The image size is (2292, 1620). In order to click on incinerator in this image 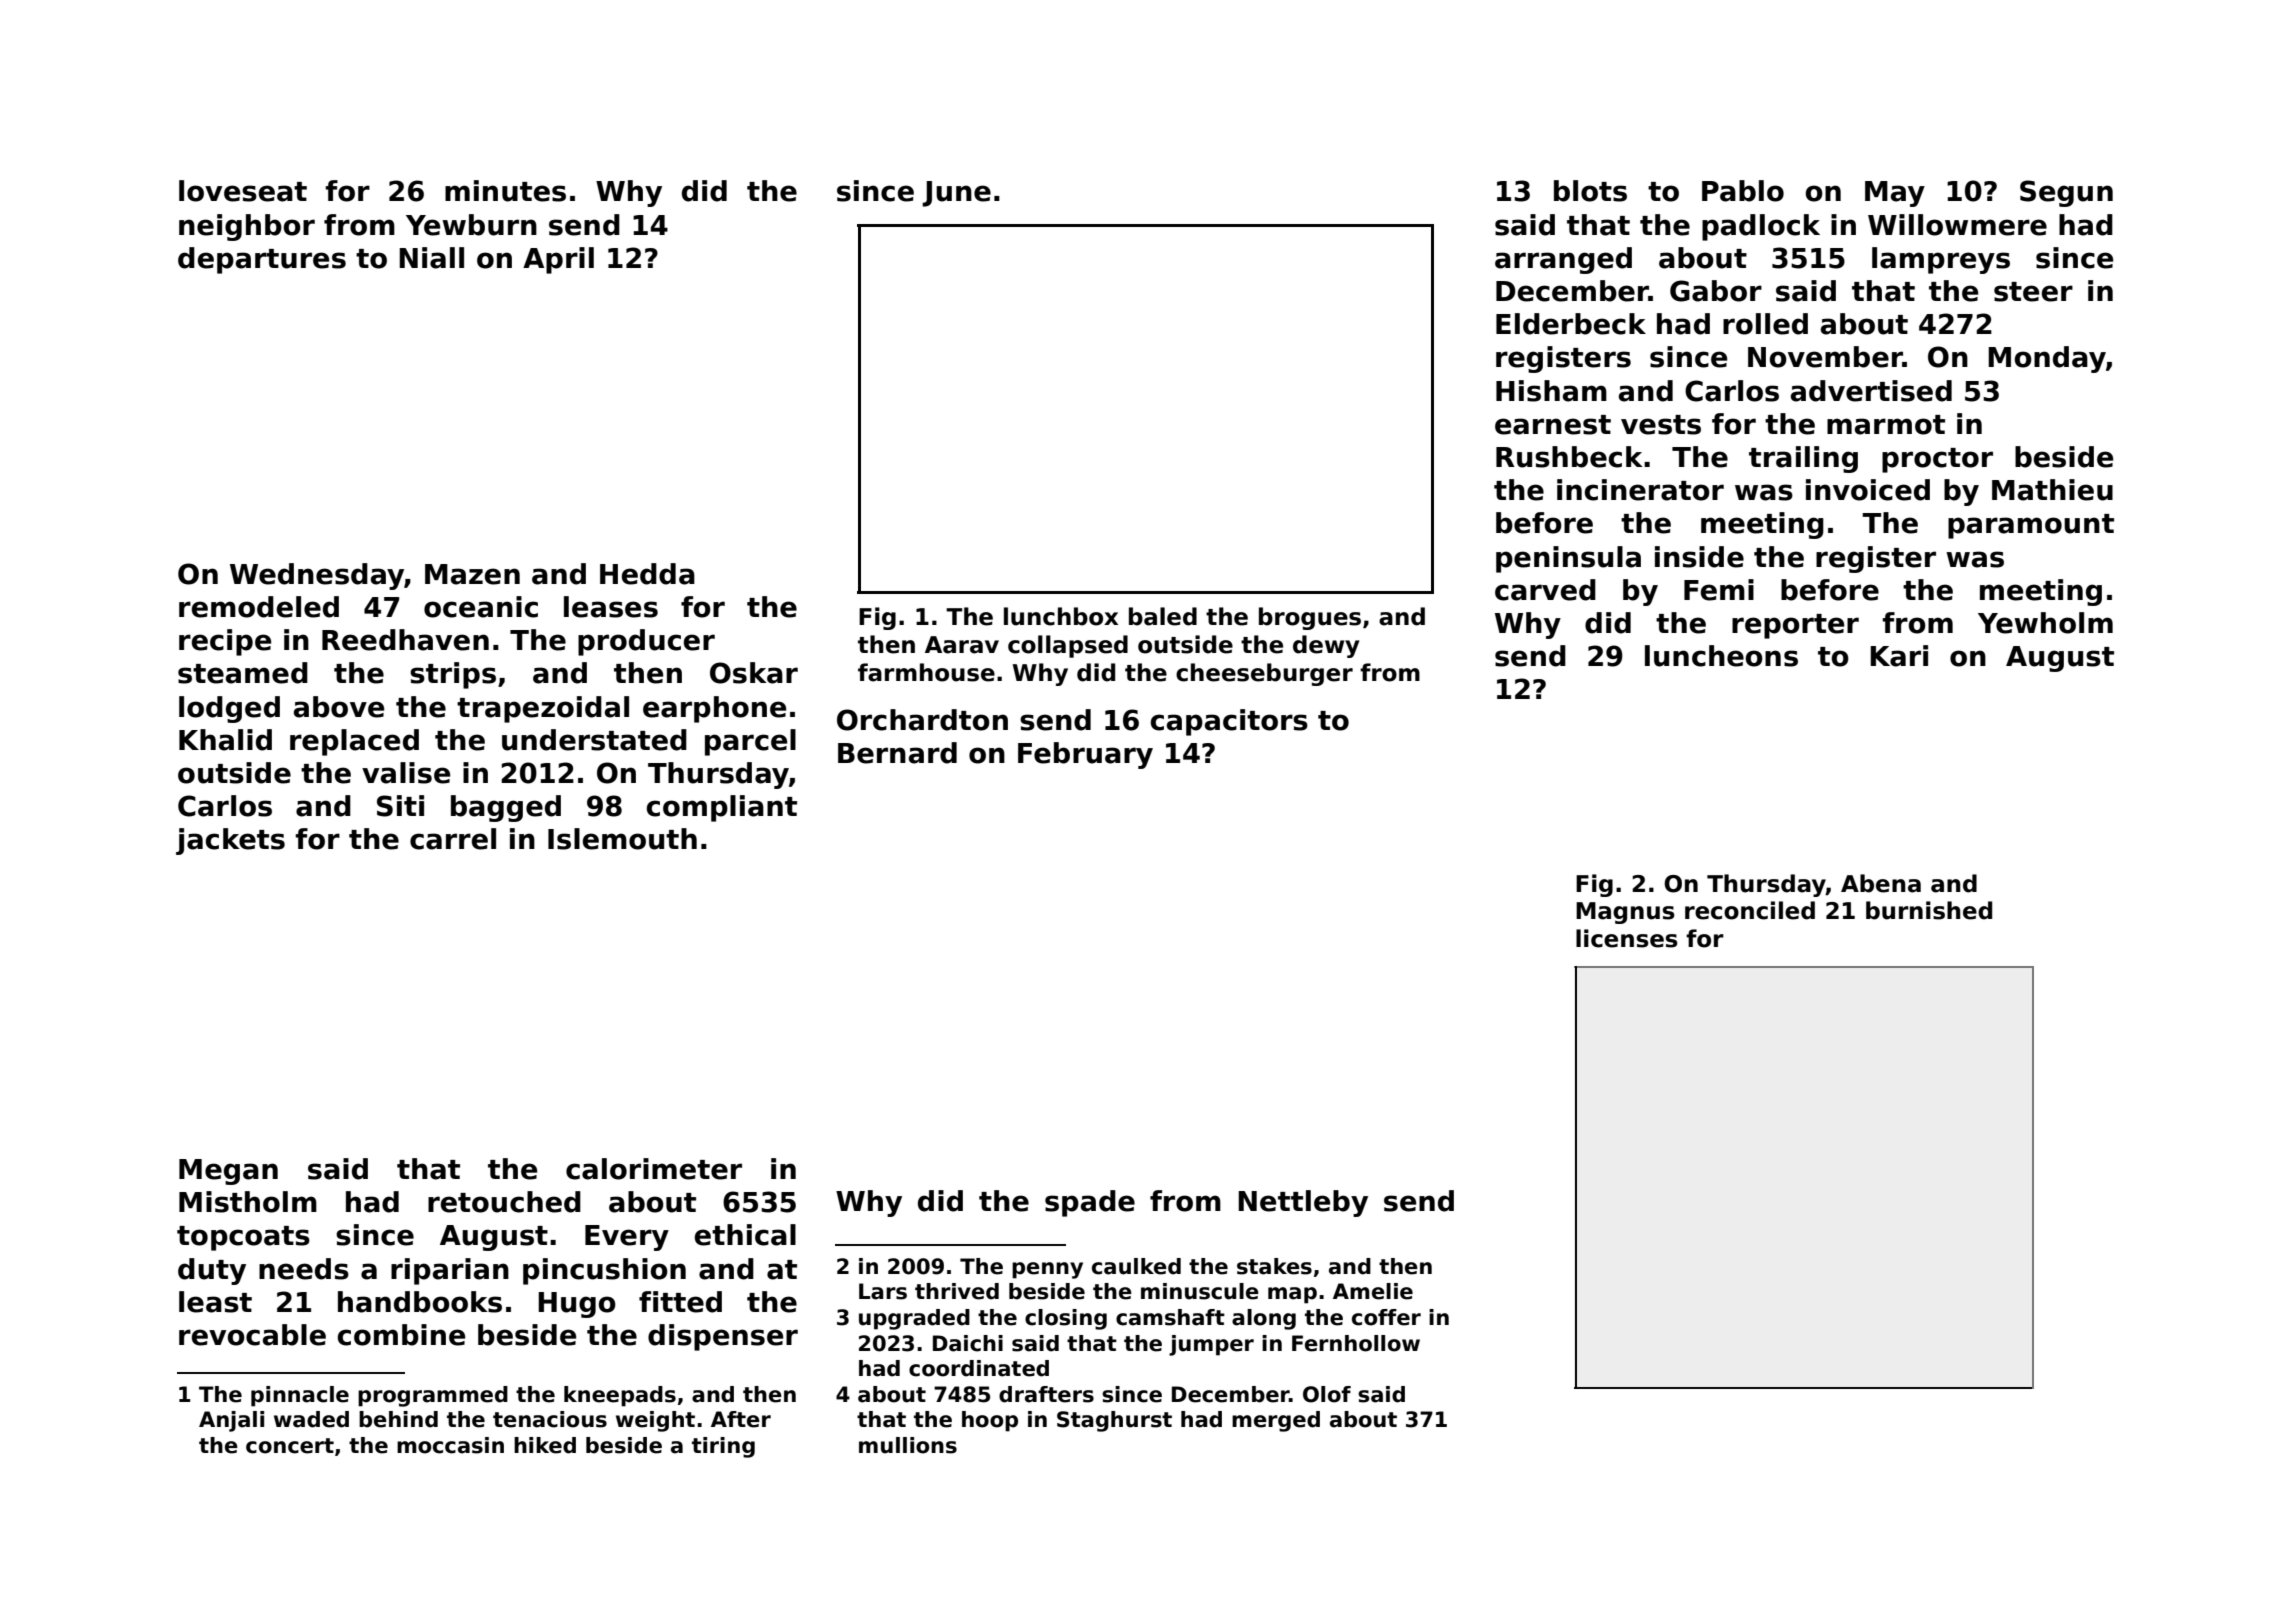, I will do `click(1640, 490)`.
